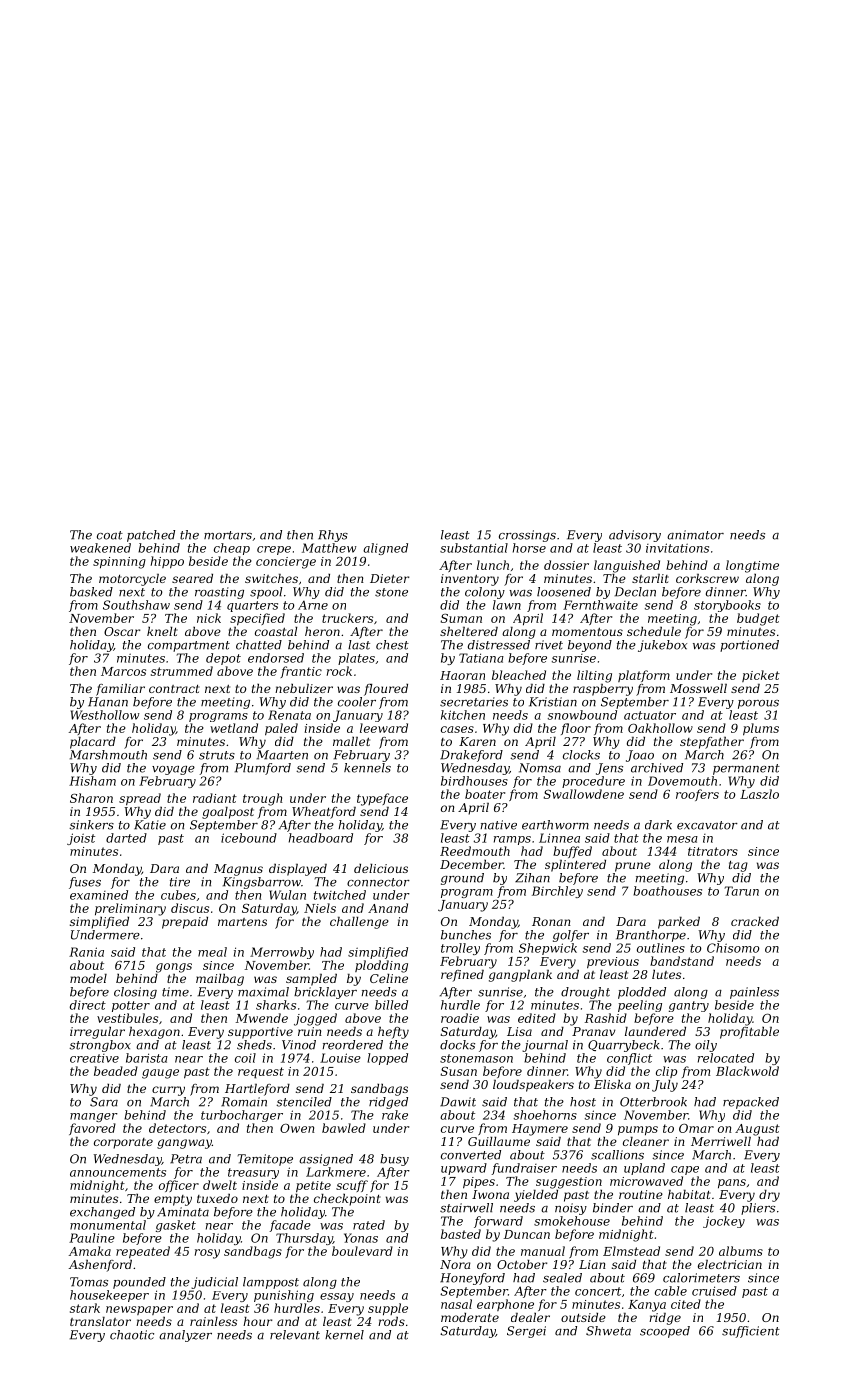  Describe the element at coordinates (463, 715) in the screenshot. I see `kitchen` at that location.
